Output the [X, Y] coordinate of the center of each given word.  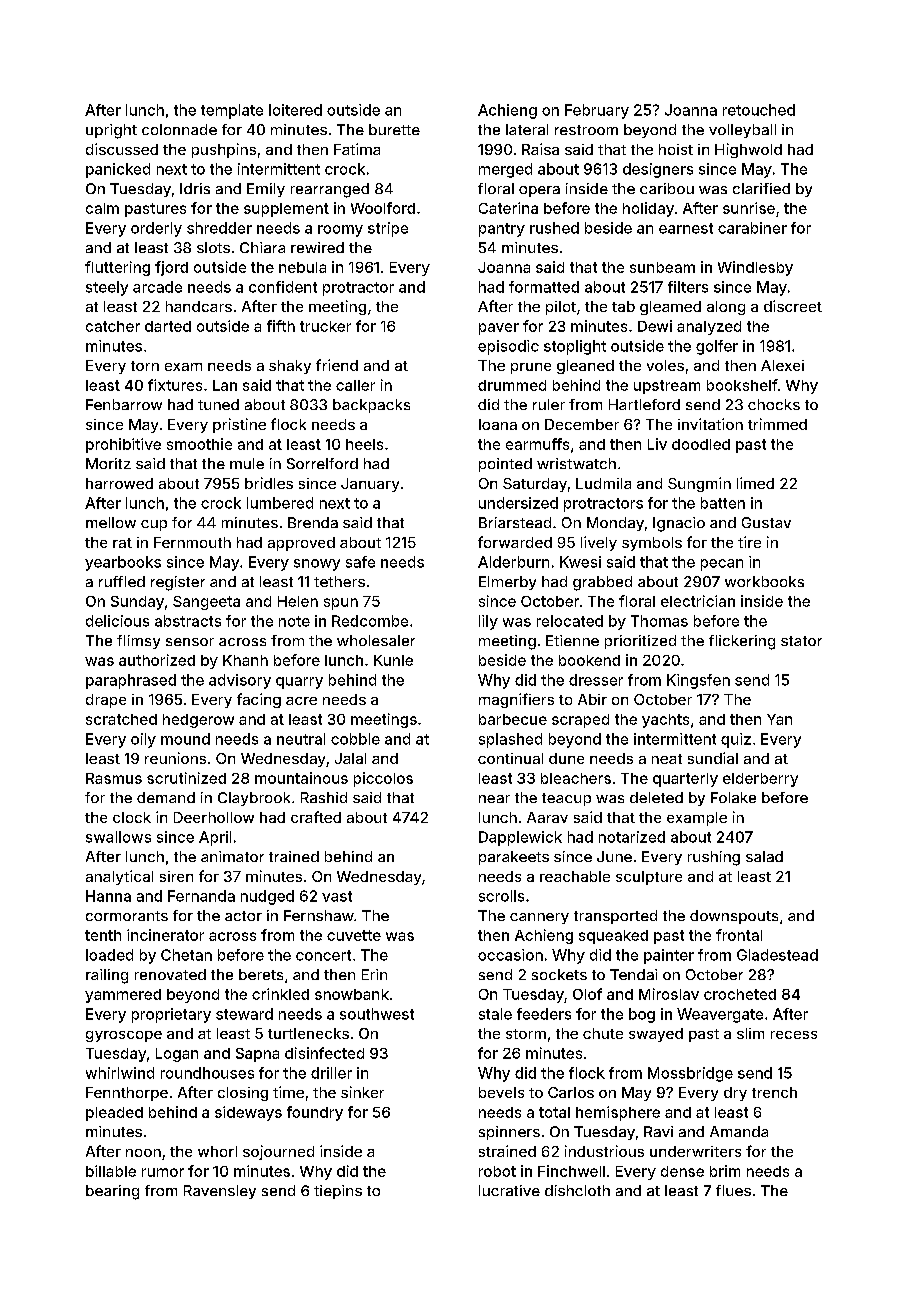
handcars [199, 306]
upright [111, 131]
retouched [759, 110]
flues [733, 1190]
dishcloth [577, 1190]
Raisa [540, 149]
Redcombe [370, 621]
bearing [112, 1192]
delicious [117, 621]
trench [774, 1092]
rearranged [330, 190]
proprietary [171, 1015]
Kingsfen [698, 681]
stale [495, 1014]
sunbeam [662, 267]
